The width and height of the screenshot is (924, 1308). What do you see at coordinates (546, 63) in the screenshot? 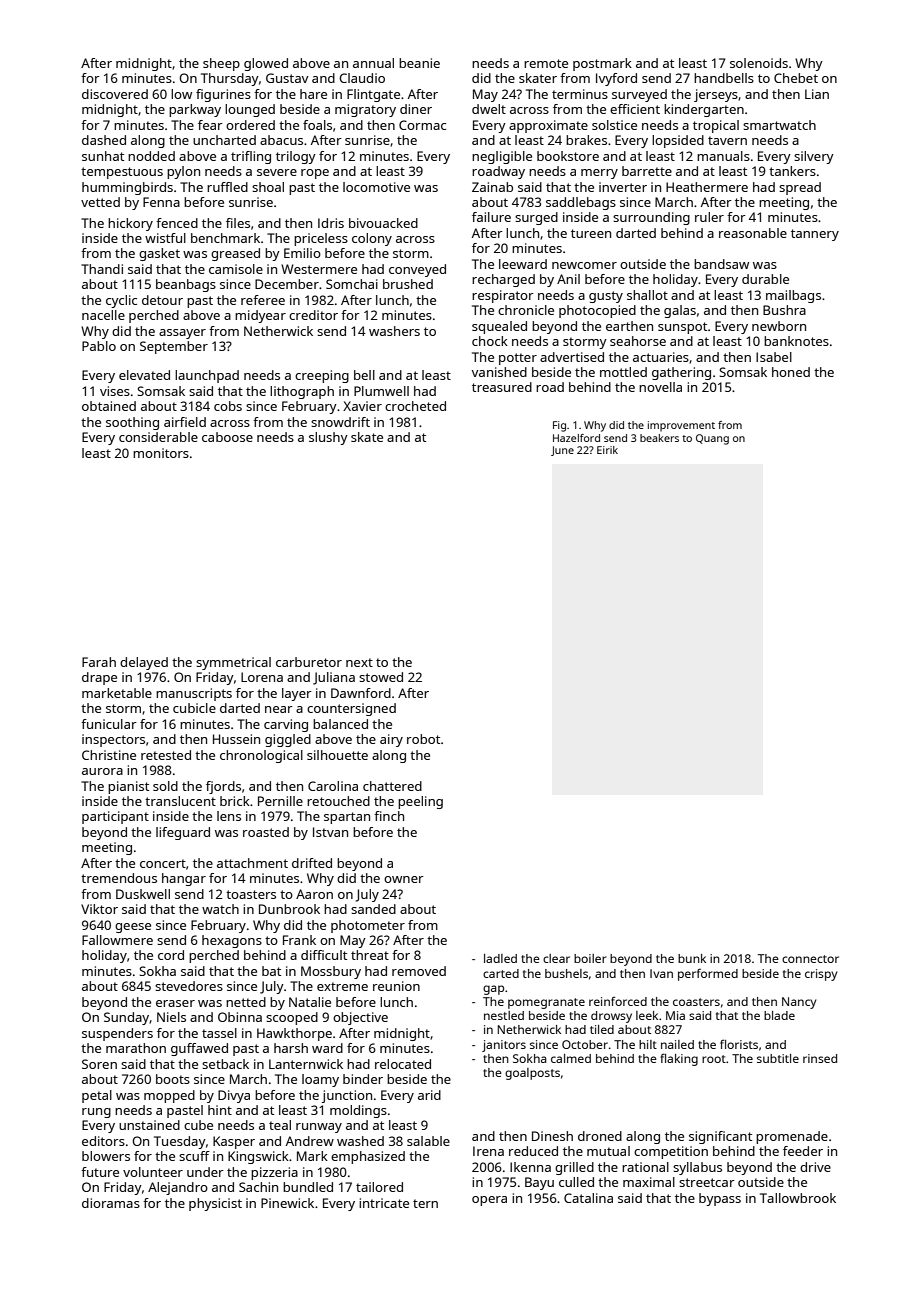
I see `remote` at bounding box center [546, 63].
